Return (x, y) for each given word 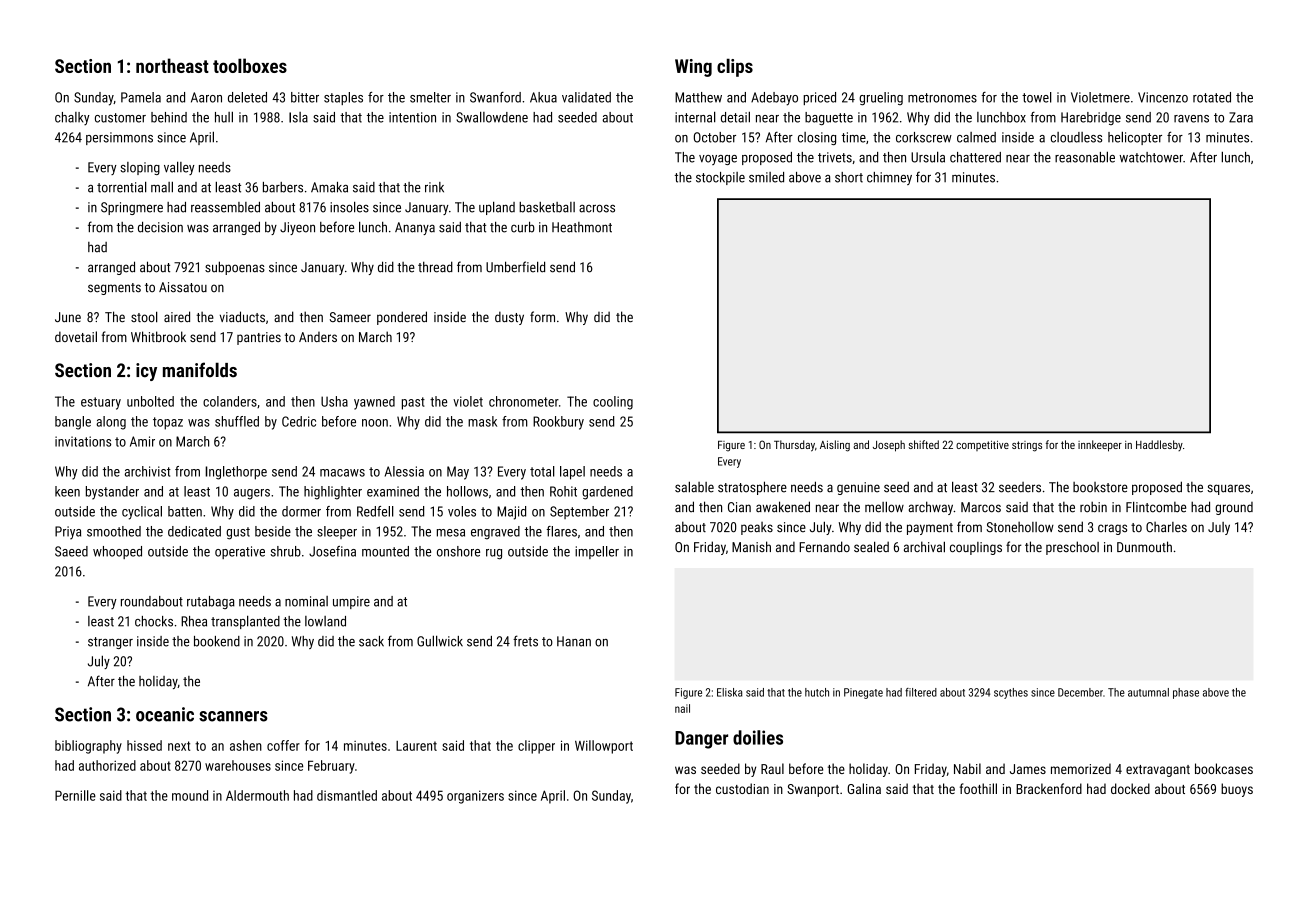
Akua (543, 97)
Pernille (75, 795)
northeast (172, 65)
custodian (742, 788)
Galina (864, 788)
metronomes (942, 98)
